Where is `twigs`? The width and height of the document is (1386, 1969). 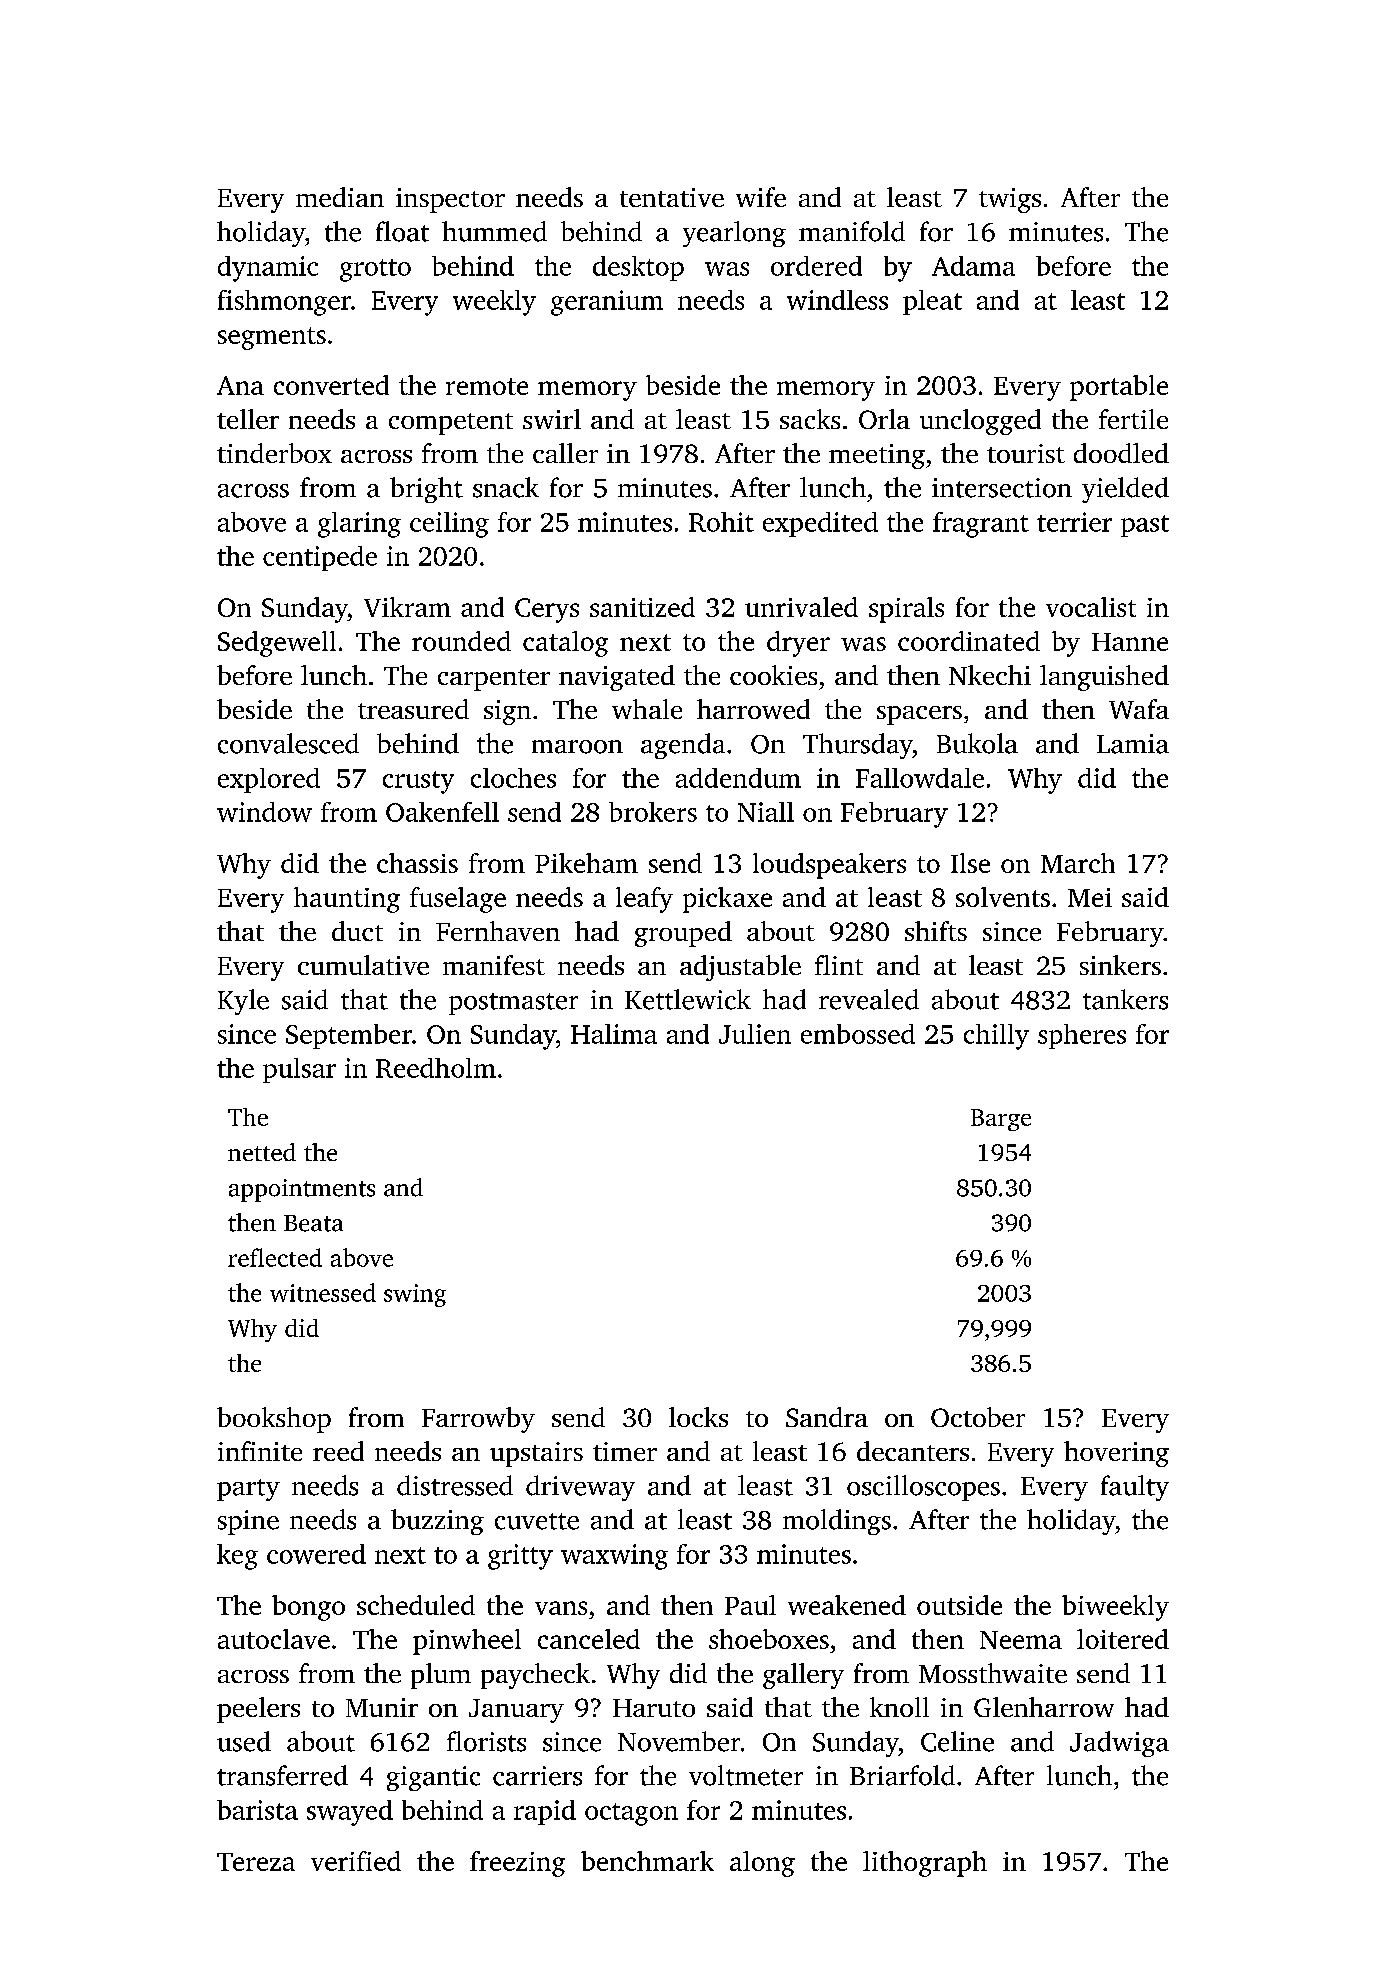 twigs is located at coordinates (1010, 200).
